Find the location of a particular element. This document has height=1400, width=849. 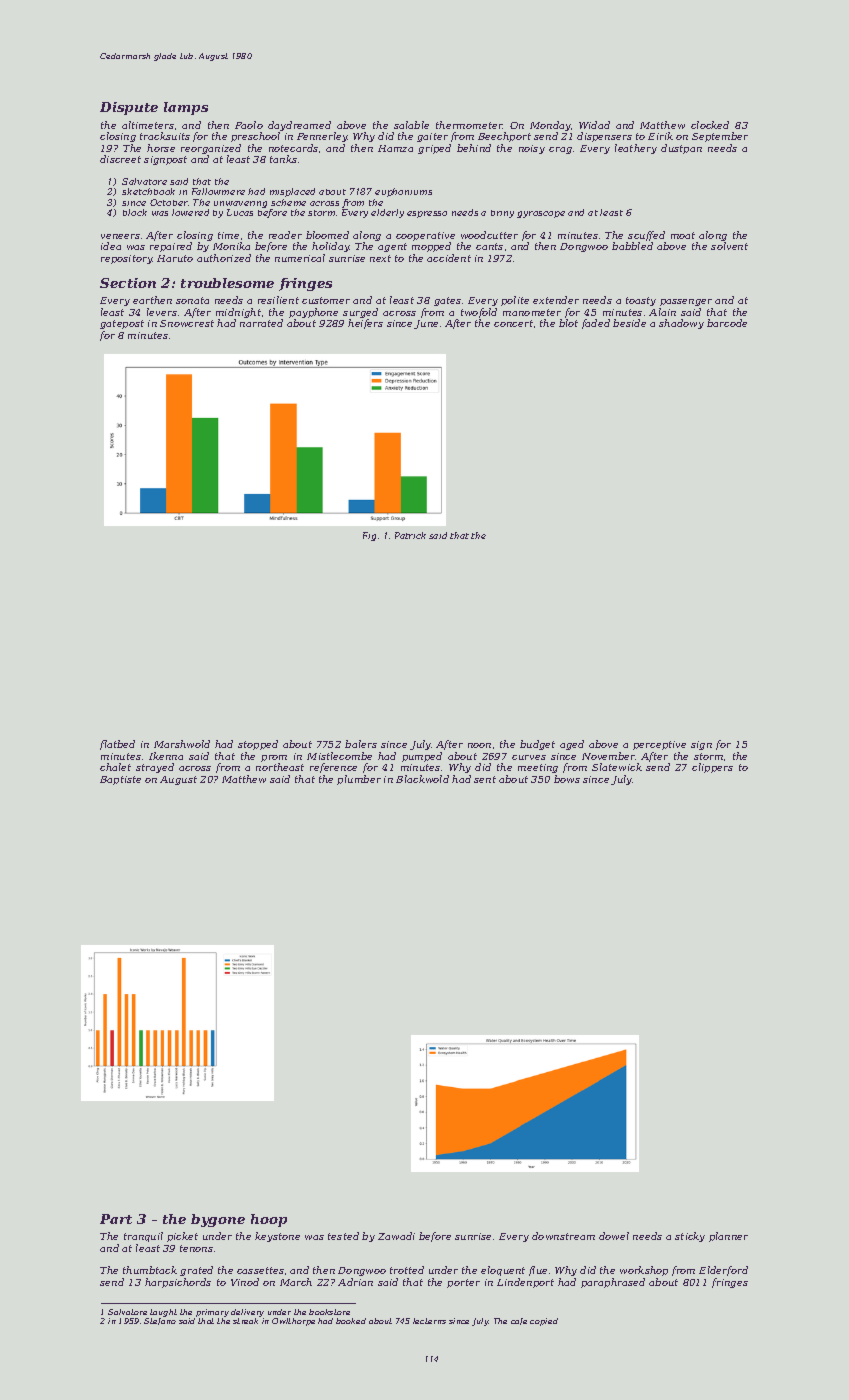

Marshwold is located at coordinates (182, 744).
